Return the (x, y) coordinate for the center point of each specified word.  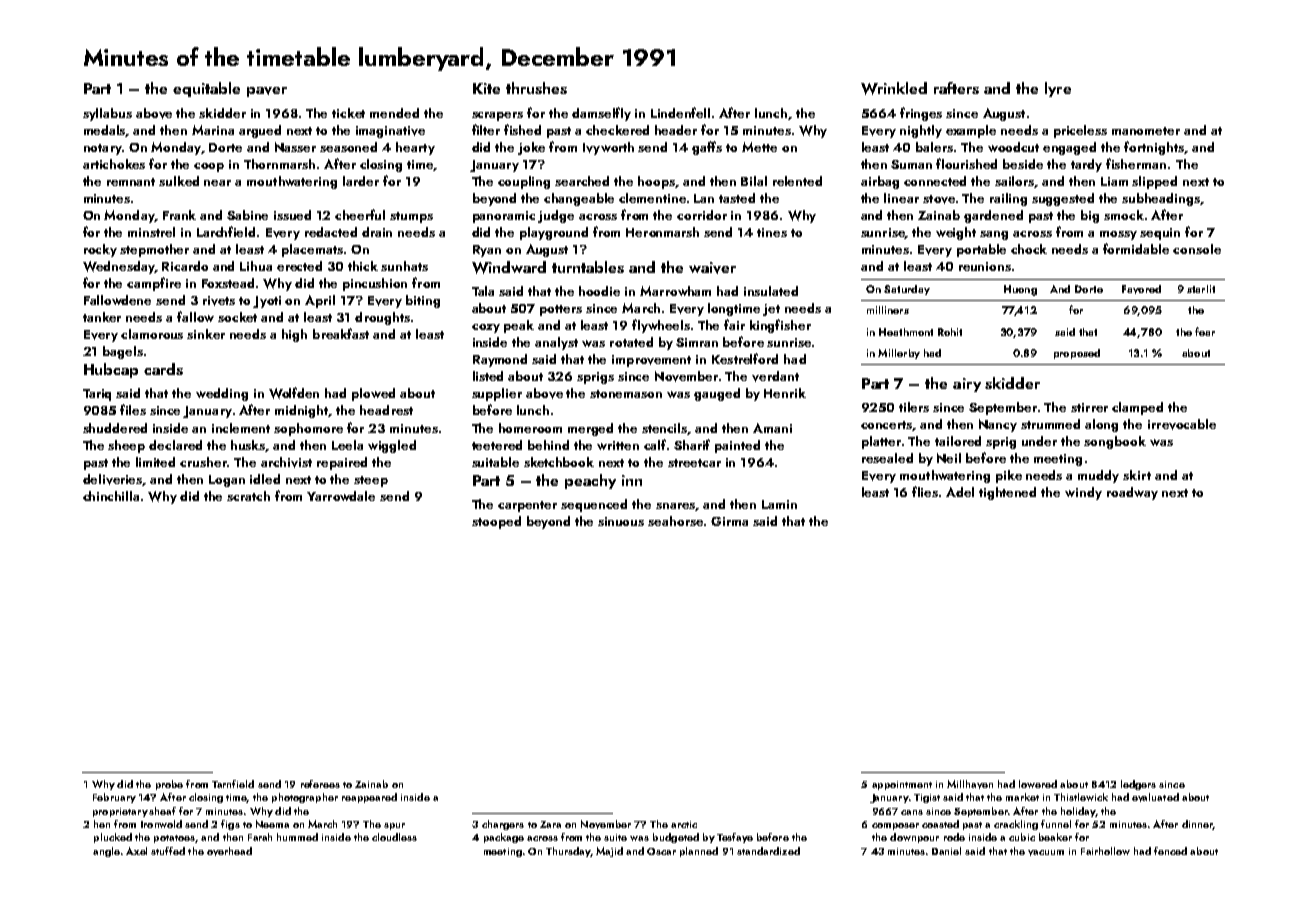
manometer (1146, 131)
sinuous (621, 521)
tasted (737, 198)
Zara (550, 824)
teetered (497, 445)
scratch (248, 496)
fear (1205, 331)
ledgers (1138, 785)
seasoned (348, 147)
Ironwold (161, 824)
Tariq (97, 395)
